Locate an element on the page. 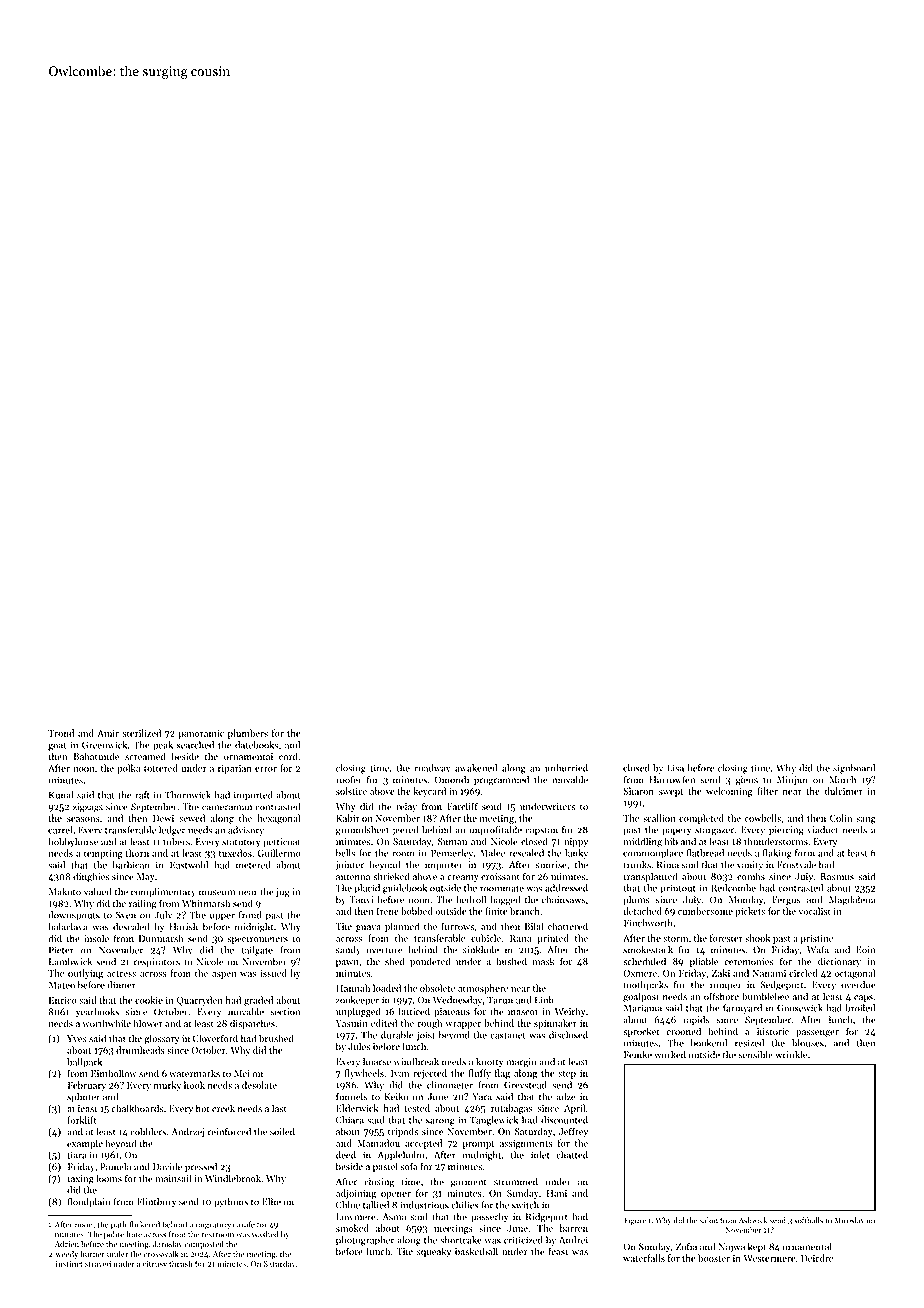 The image size is (924, 1308). pliable is located at coordinates (704, 962).
